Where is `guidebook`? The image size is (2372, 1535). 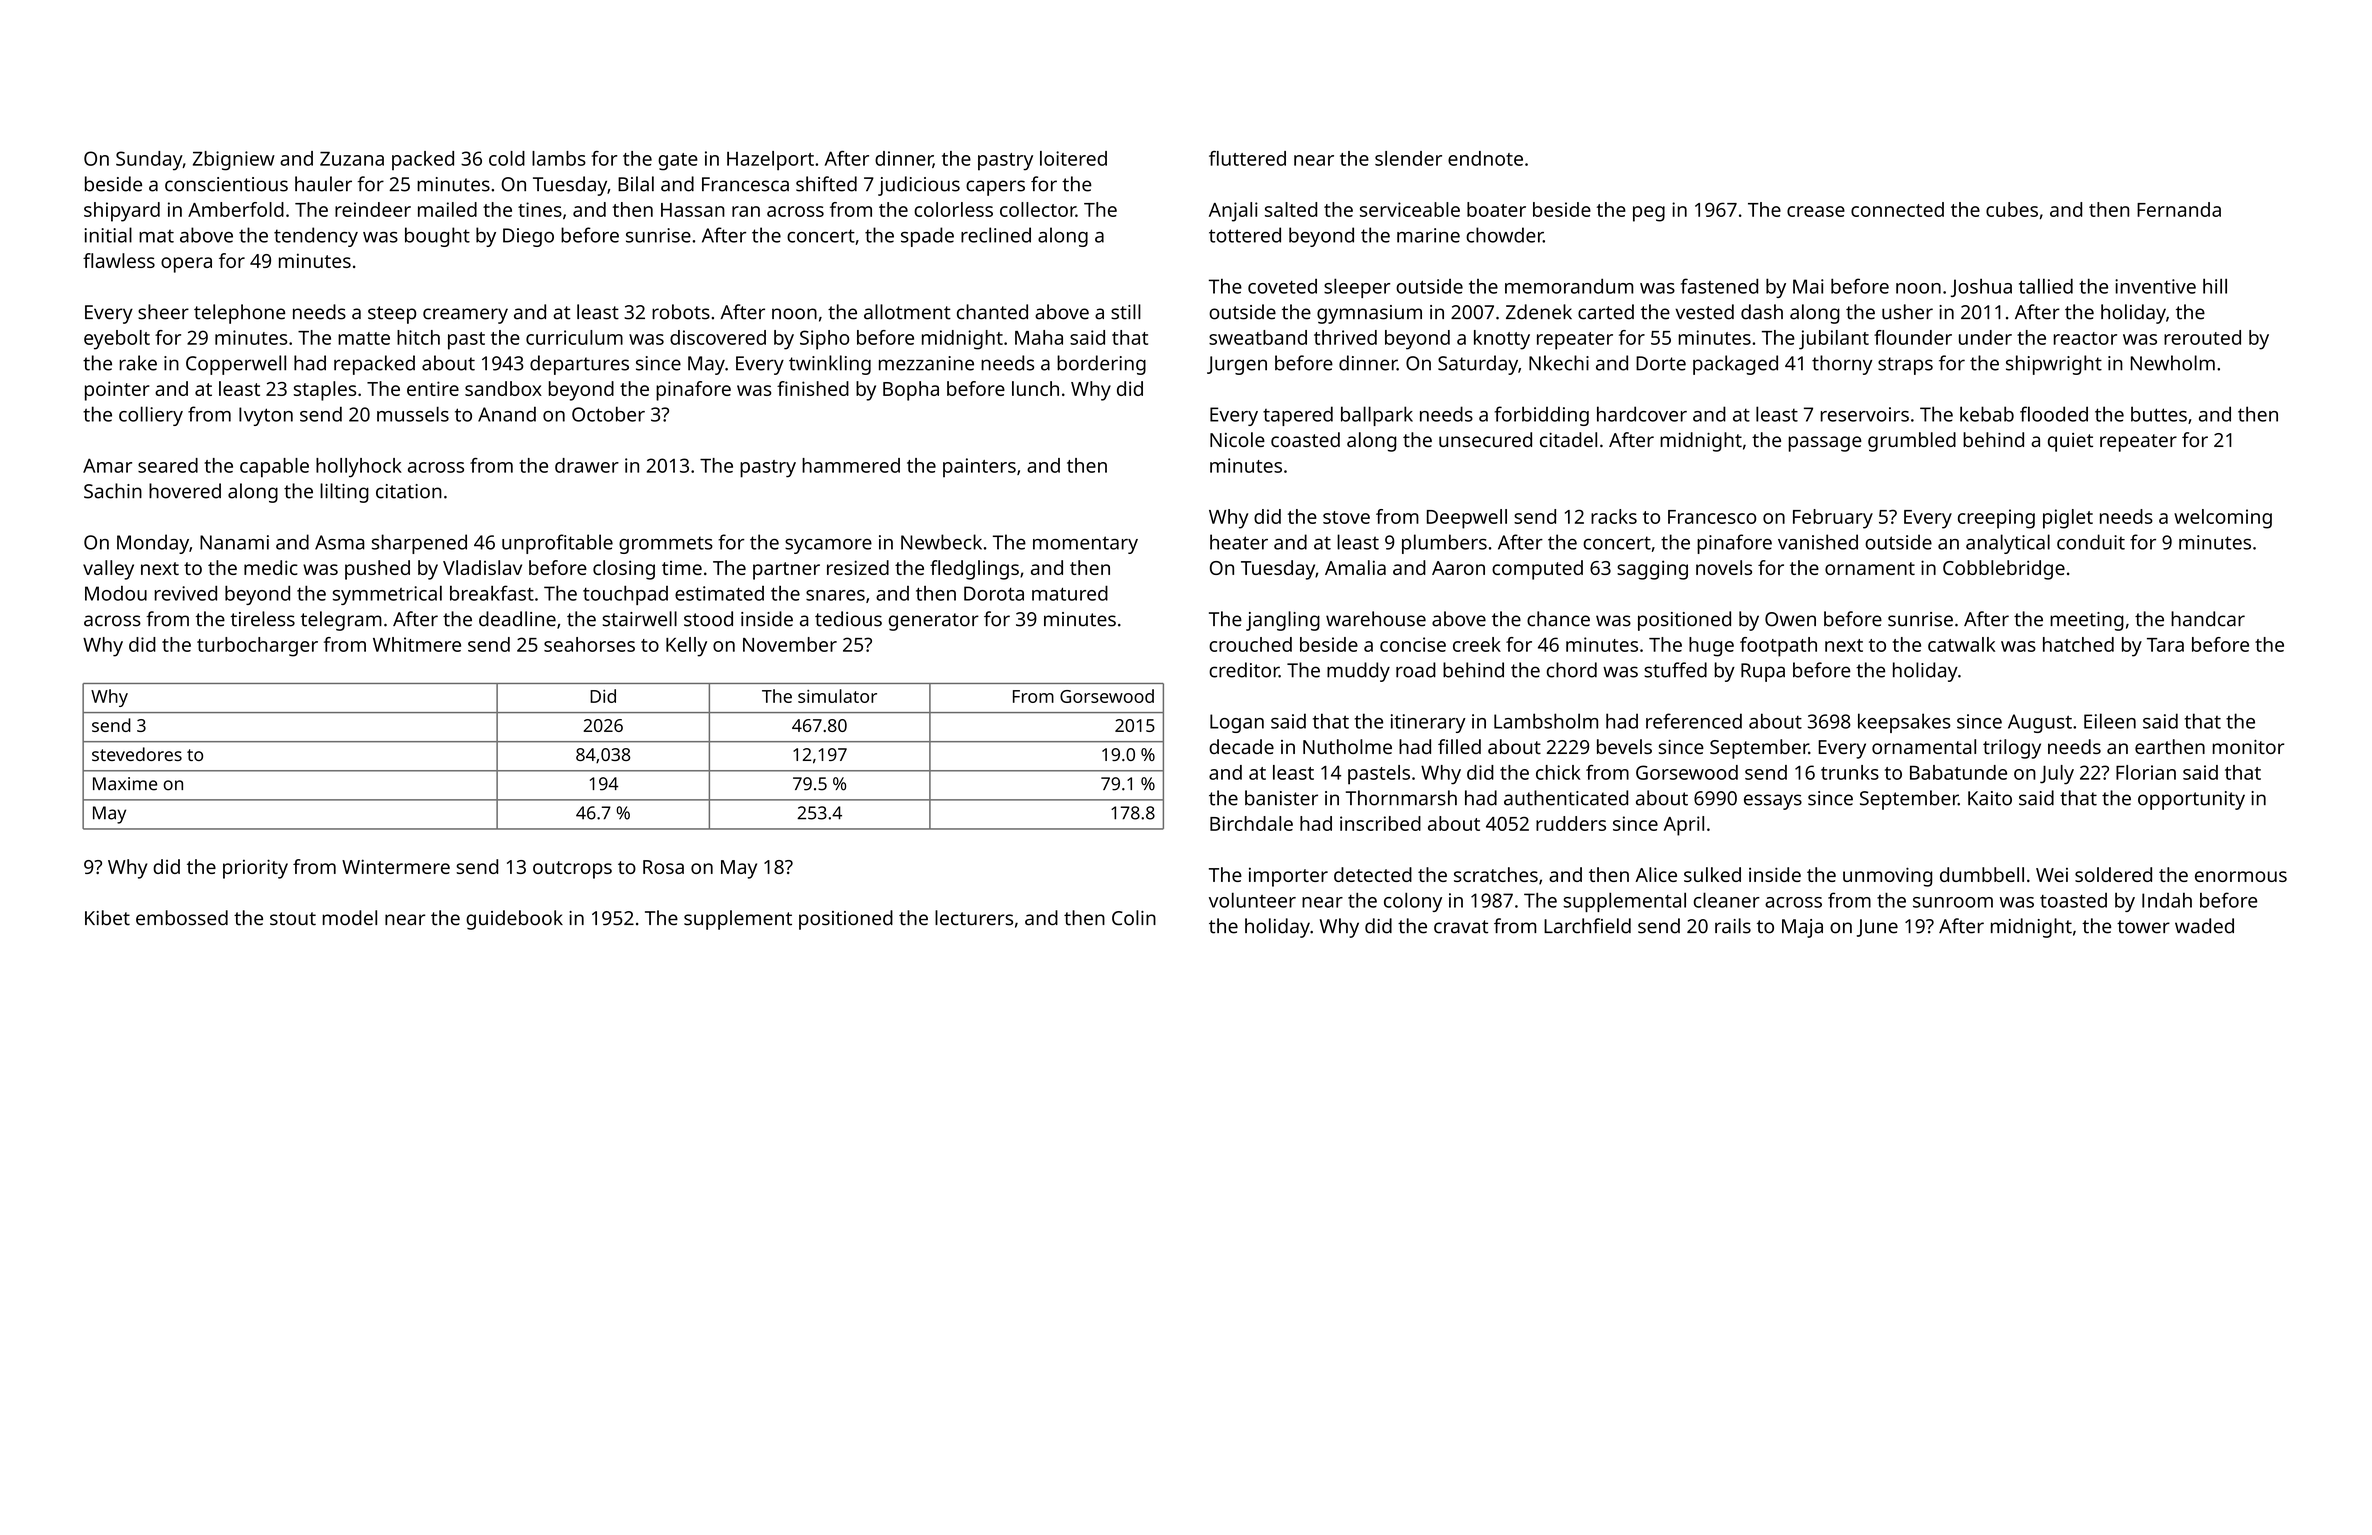 guidebook is located at coordinates (514, 920).
